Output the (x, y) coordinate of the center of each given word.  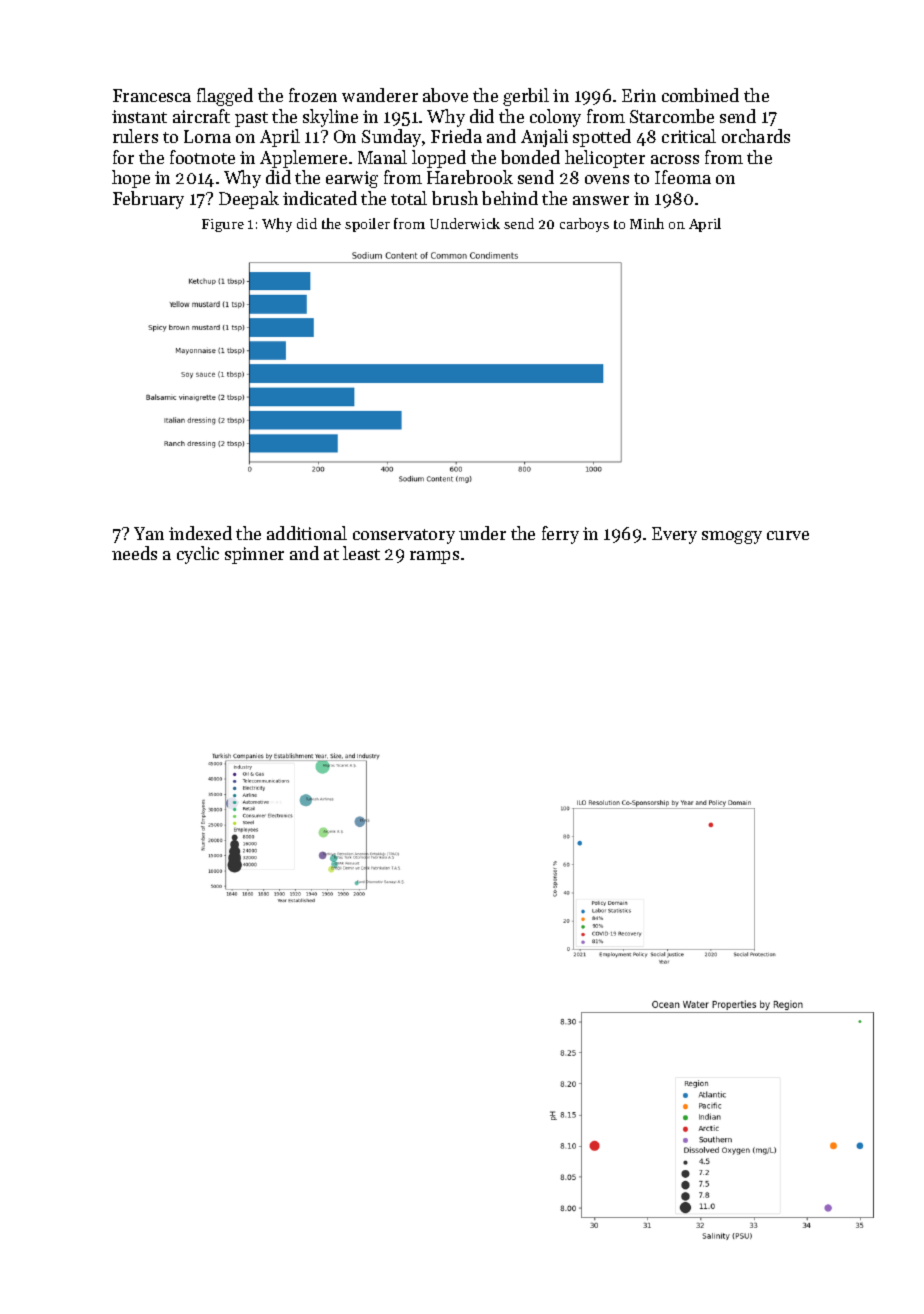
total (409, 198)
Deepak (249, 200)
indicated (320, 198)
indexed (200, 533)
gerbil (526, 97)
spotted (602, 138)
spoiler (367, 225)
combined (700, 95)
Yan (149, 533)
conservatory (404, 536)
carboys (584, 225)
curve (788, 535)
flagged (225, 97)
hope (131, 179)
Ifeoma (683, 177)
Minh (647, 223)
